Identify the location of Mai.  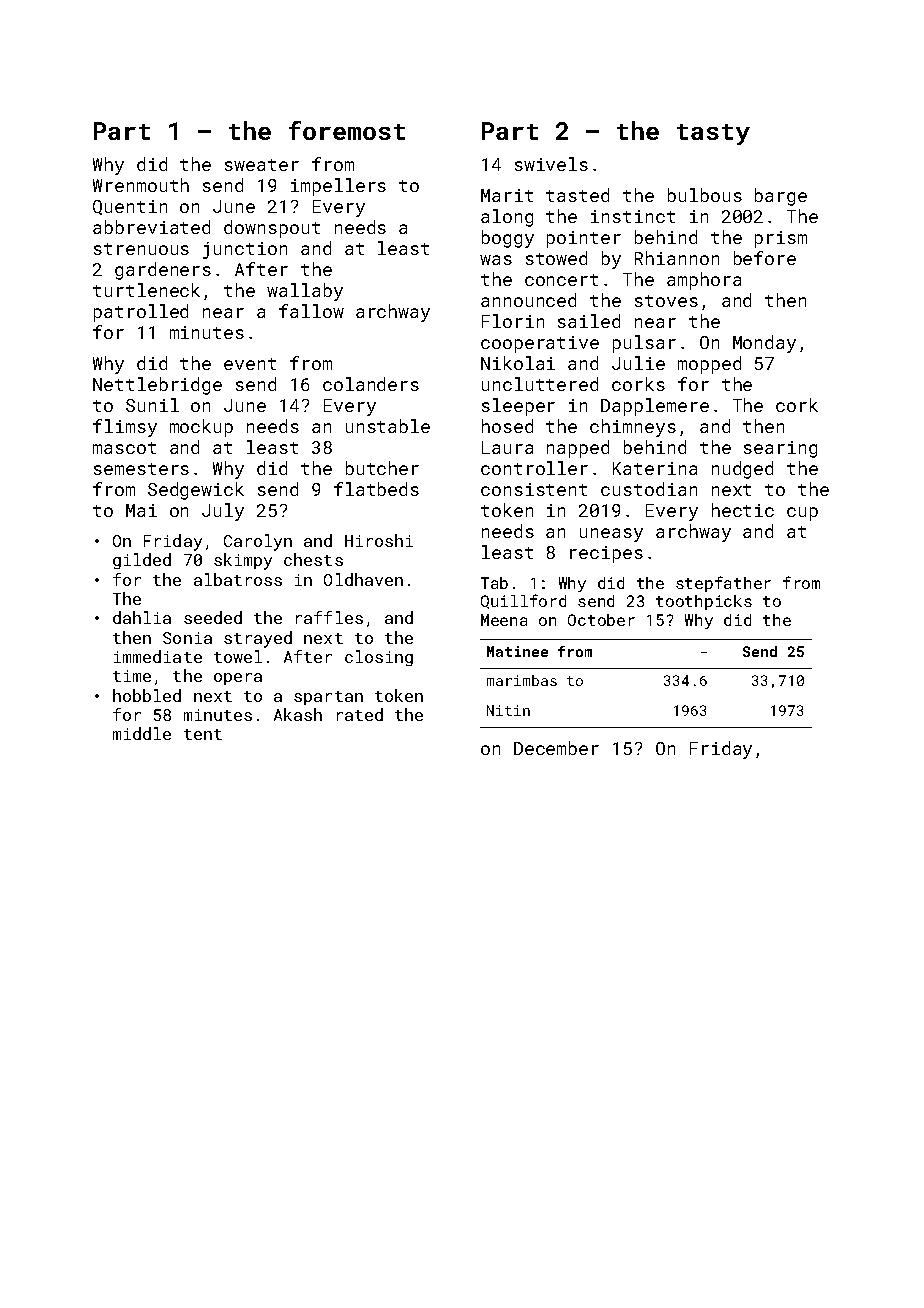
(141, 510).
